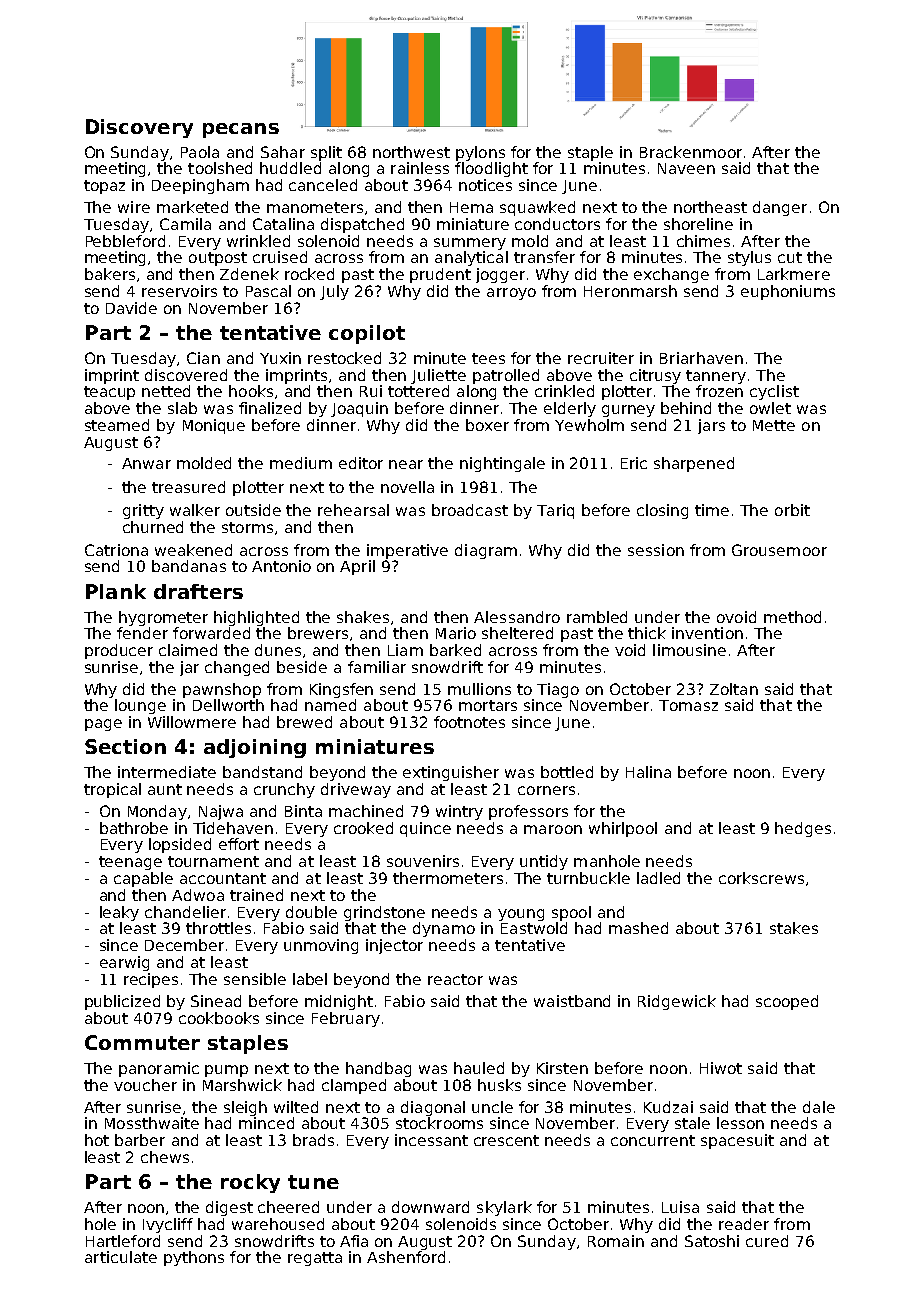 The height and width of the document is (1308, 924). What do you see at coordinates (451, 773) in the document?
I see `extinguisher` at bounding box center [451, 773].
